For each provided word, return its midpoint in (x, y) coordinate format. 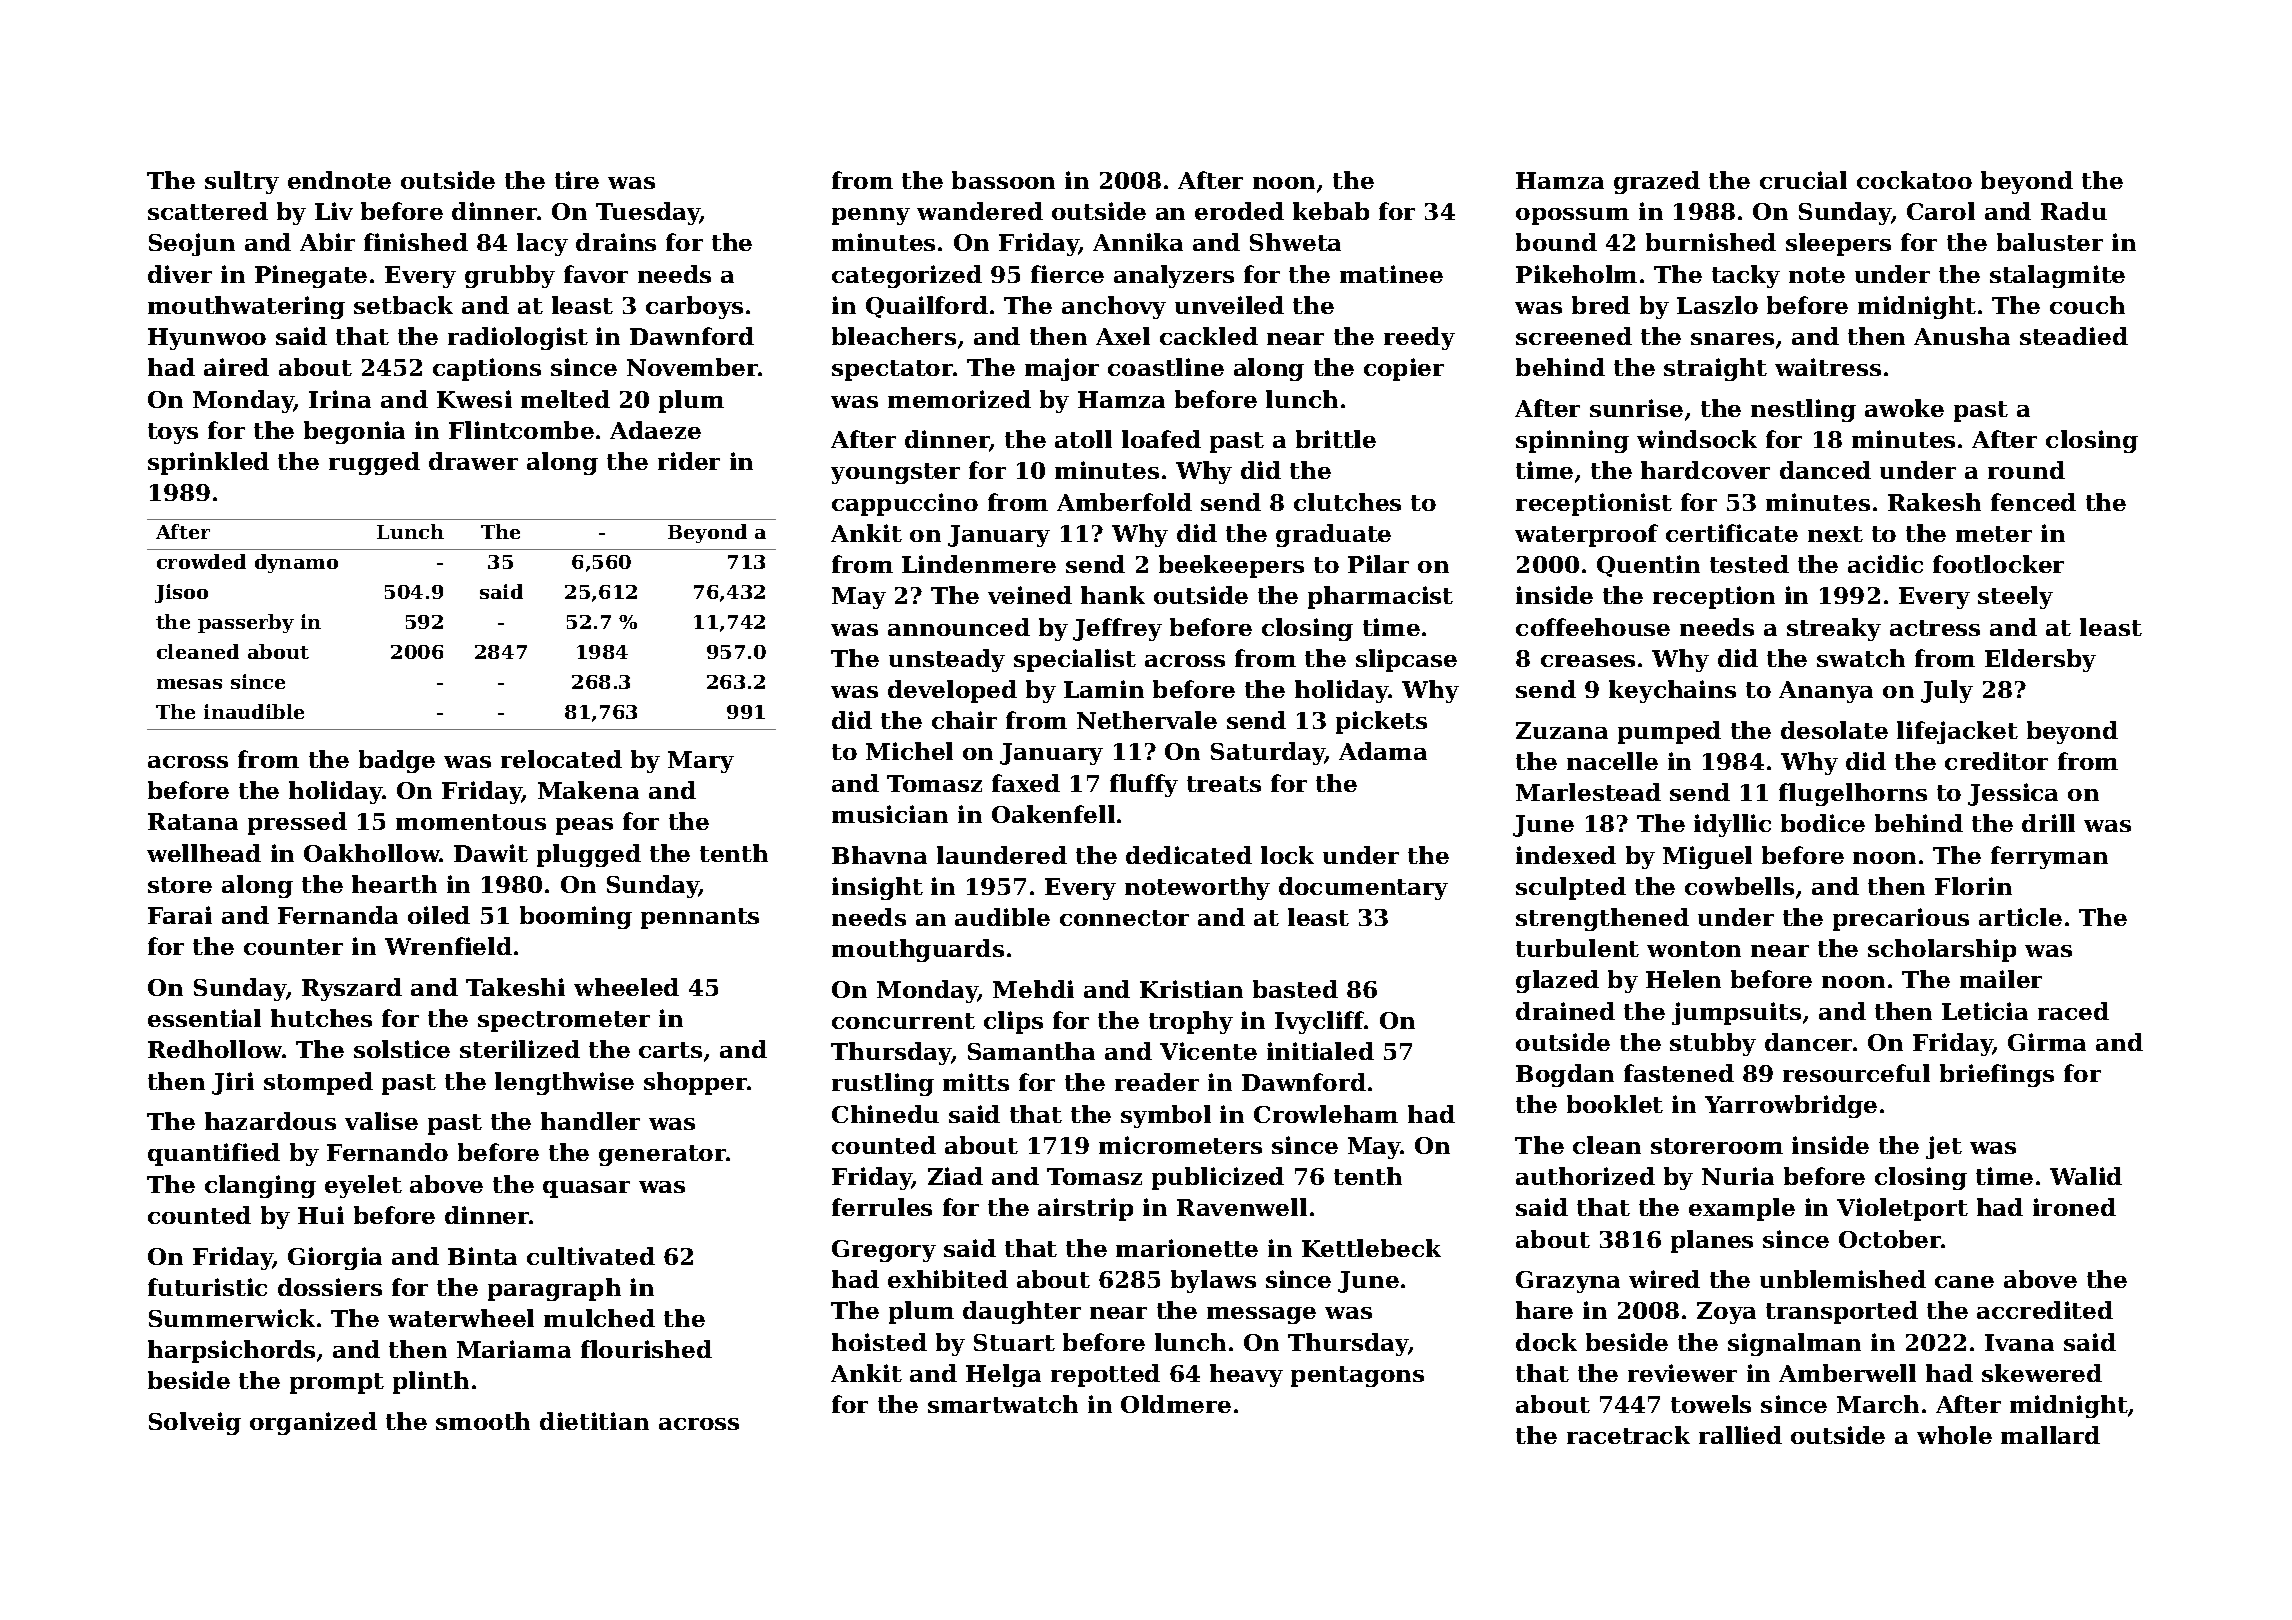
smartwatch (1003, 1404)
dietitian (594, 1421)
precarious (1901, 919)
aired (236, 367)
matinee (1391, 274)
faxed (1026, 783)
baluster (2050, 242)
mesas (189, 684)
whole (1954, 1435)
